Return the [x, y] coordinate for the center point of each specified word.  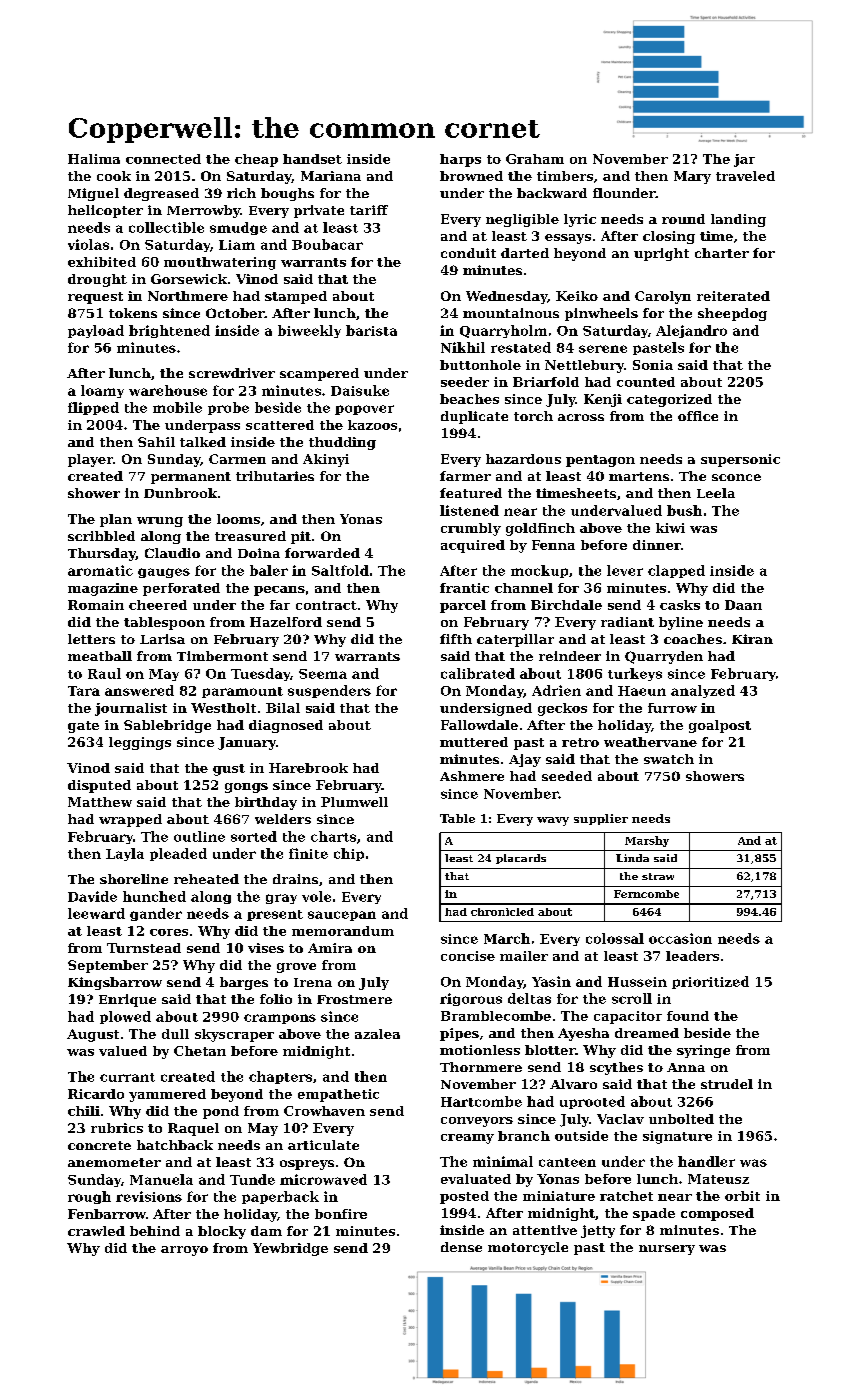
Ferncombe [646, 894]
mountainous [511, 313]
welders [283, 819]
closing [669, 237]
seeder [465, 382]
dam [266, 1231]
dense [461, 1247]
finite [308, 853]
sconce [736, 477]
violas [88, 244]
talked [203, 442]
